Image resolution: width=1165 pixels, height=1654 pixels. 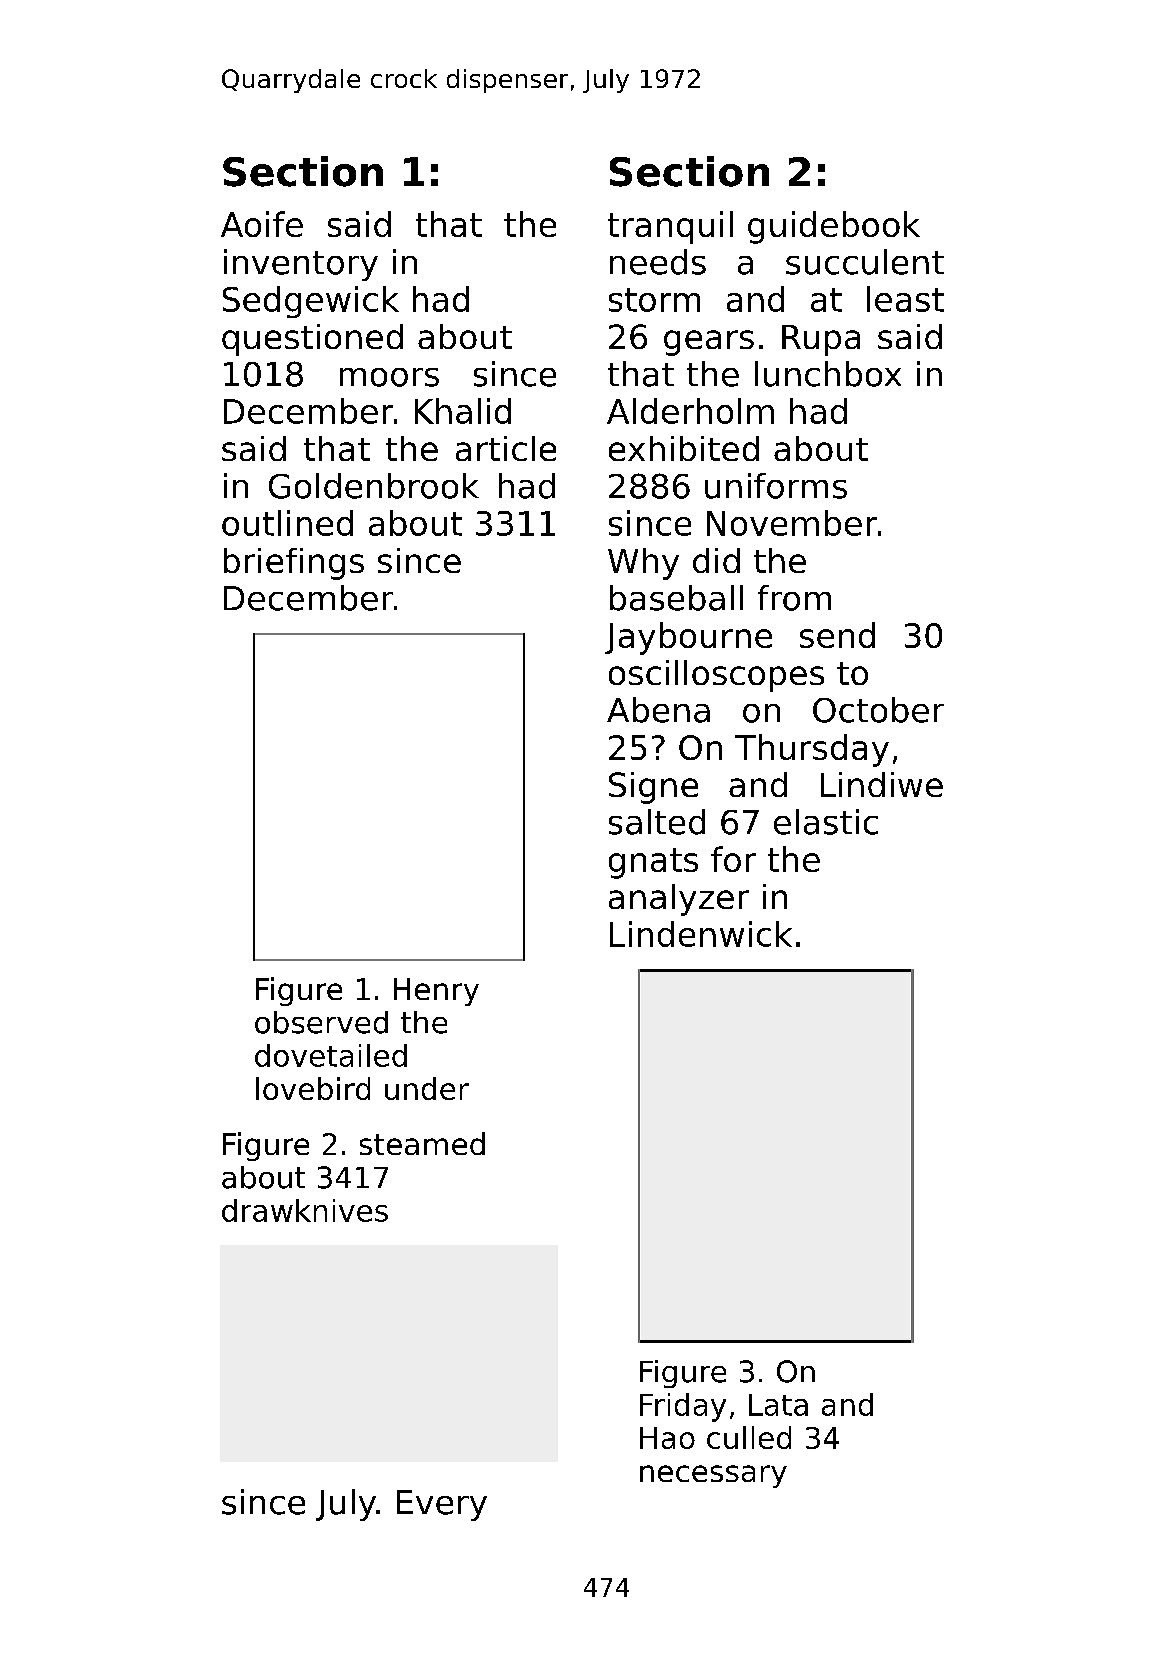 I want to click on gears, so click(x=709, y=343).
